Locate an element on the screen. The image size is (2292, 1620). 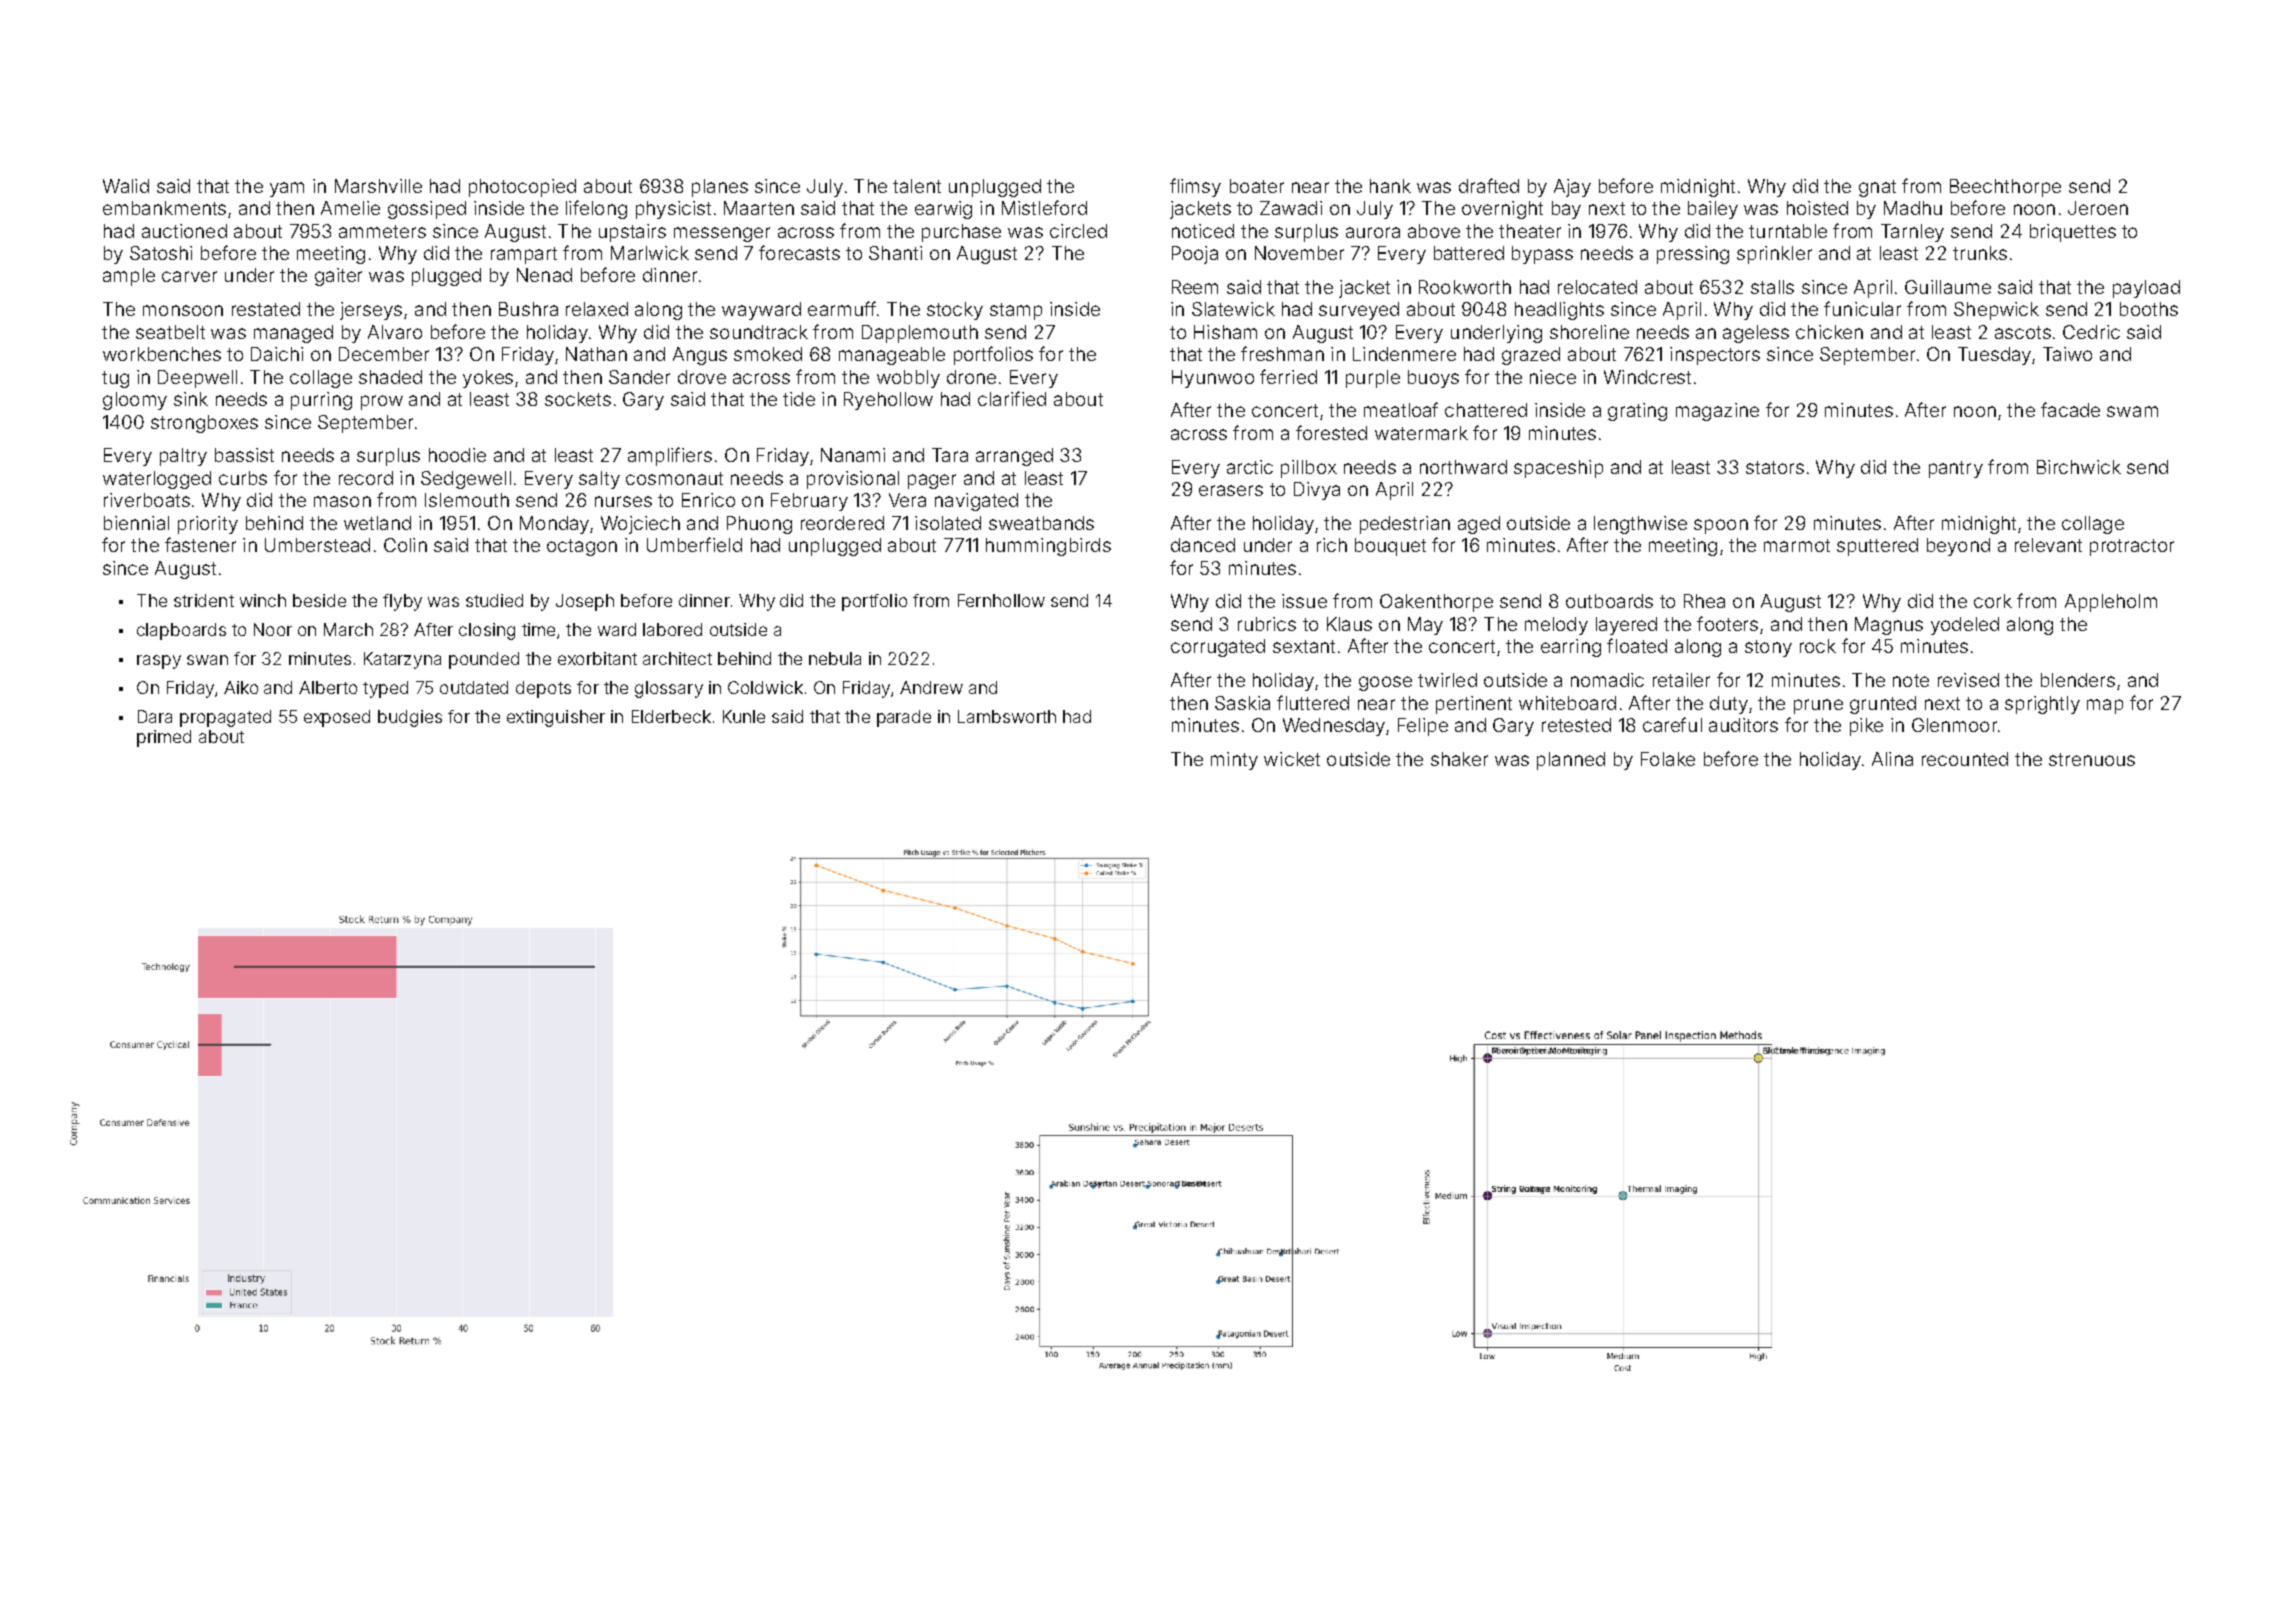
chicken is located at coordinates (1829, 332).
